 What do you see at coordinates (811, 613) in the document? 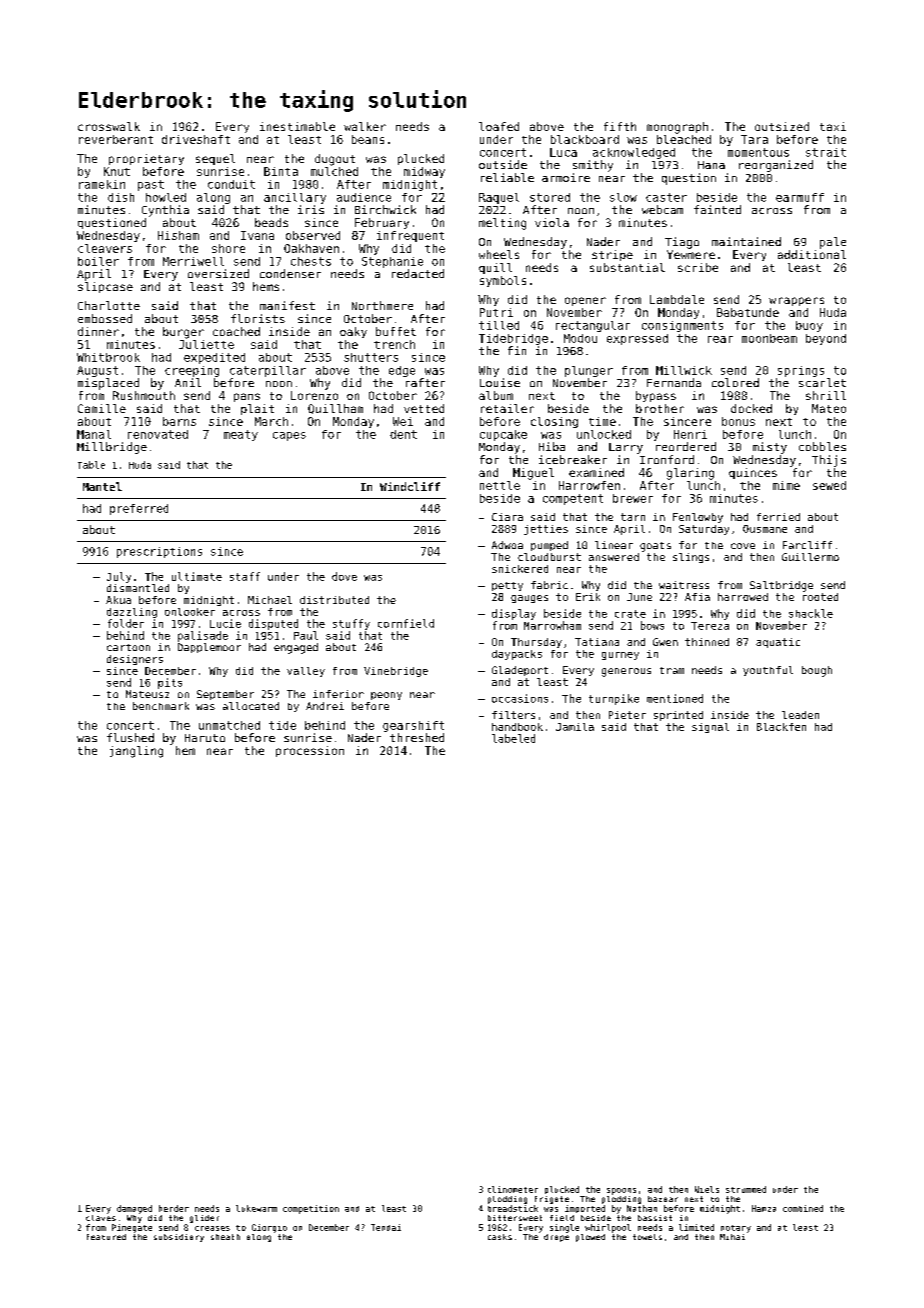
I see `shackle` at bounding box center [811, 613].
